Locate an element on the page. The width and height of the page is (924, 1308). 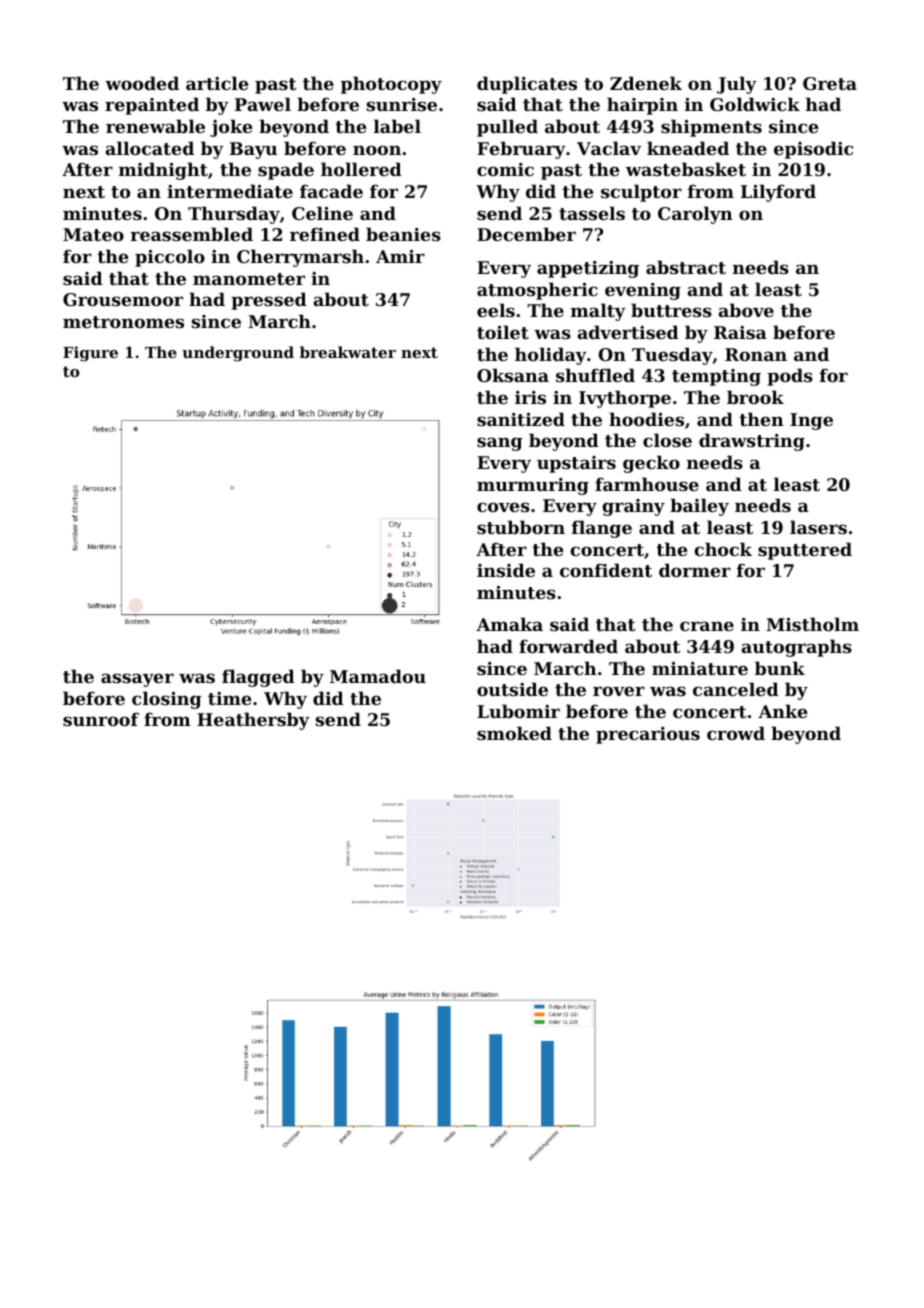
sputtered is located at coordinates (805, 551).
